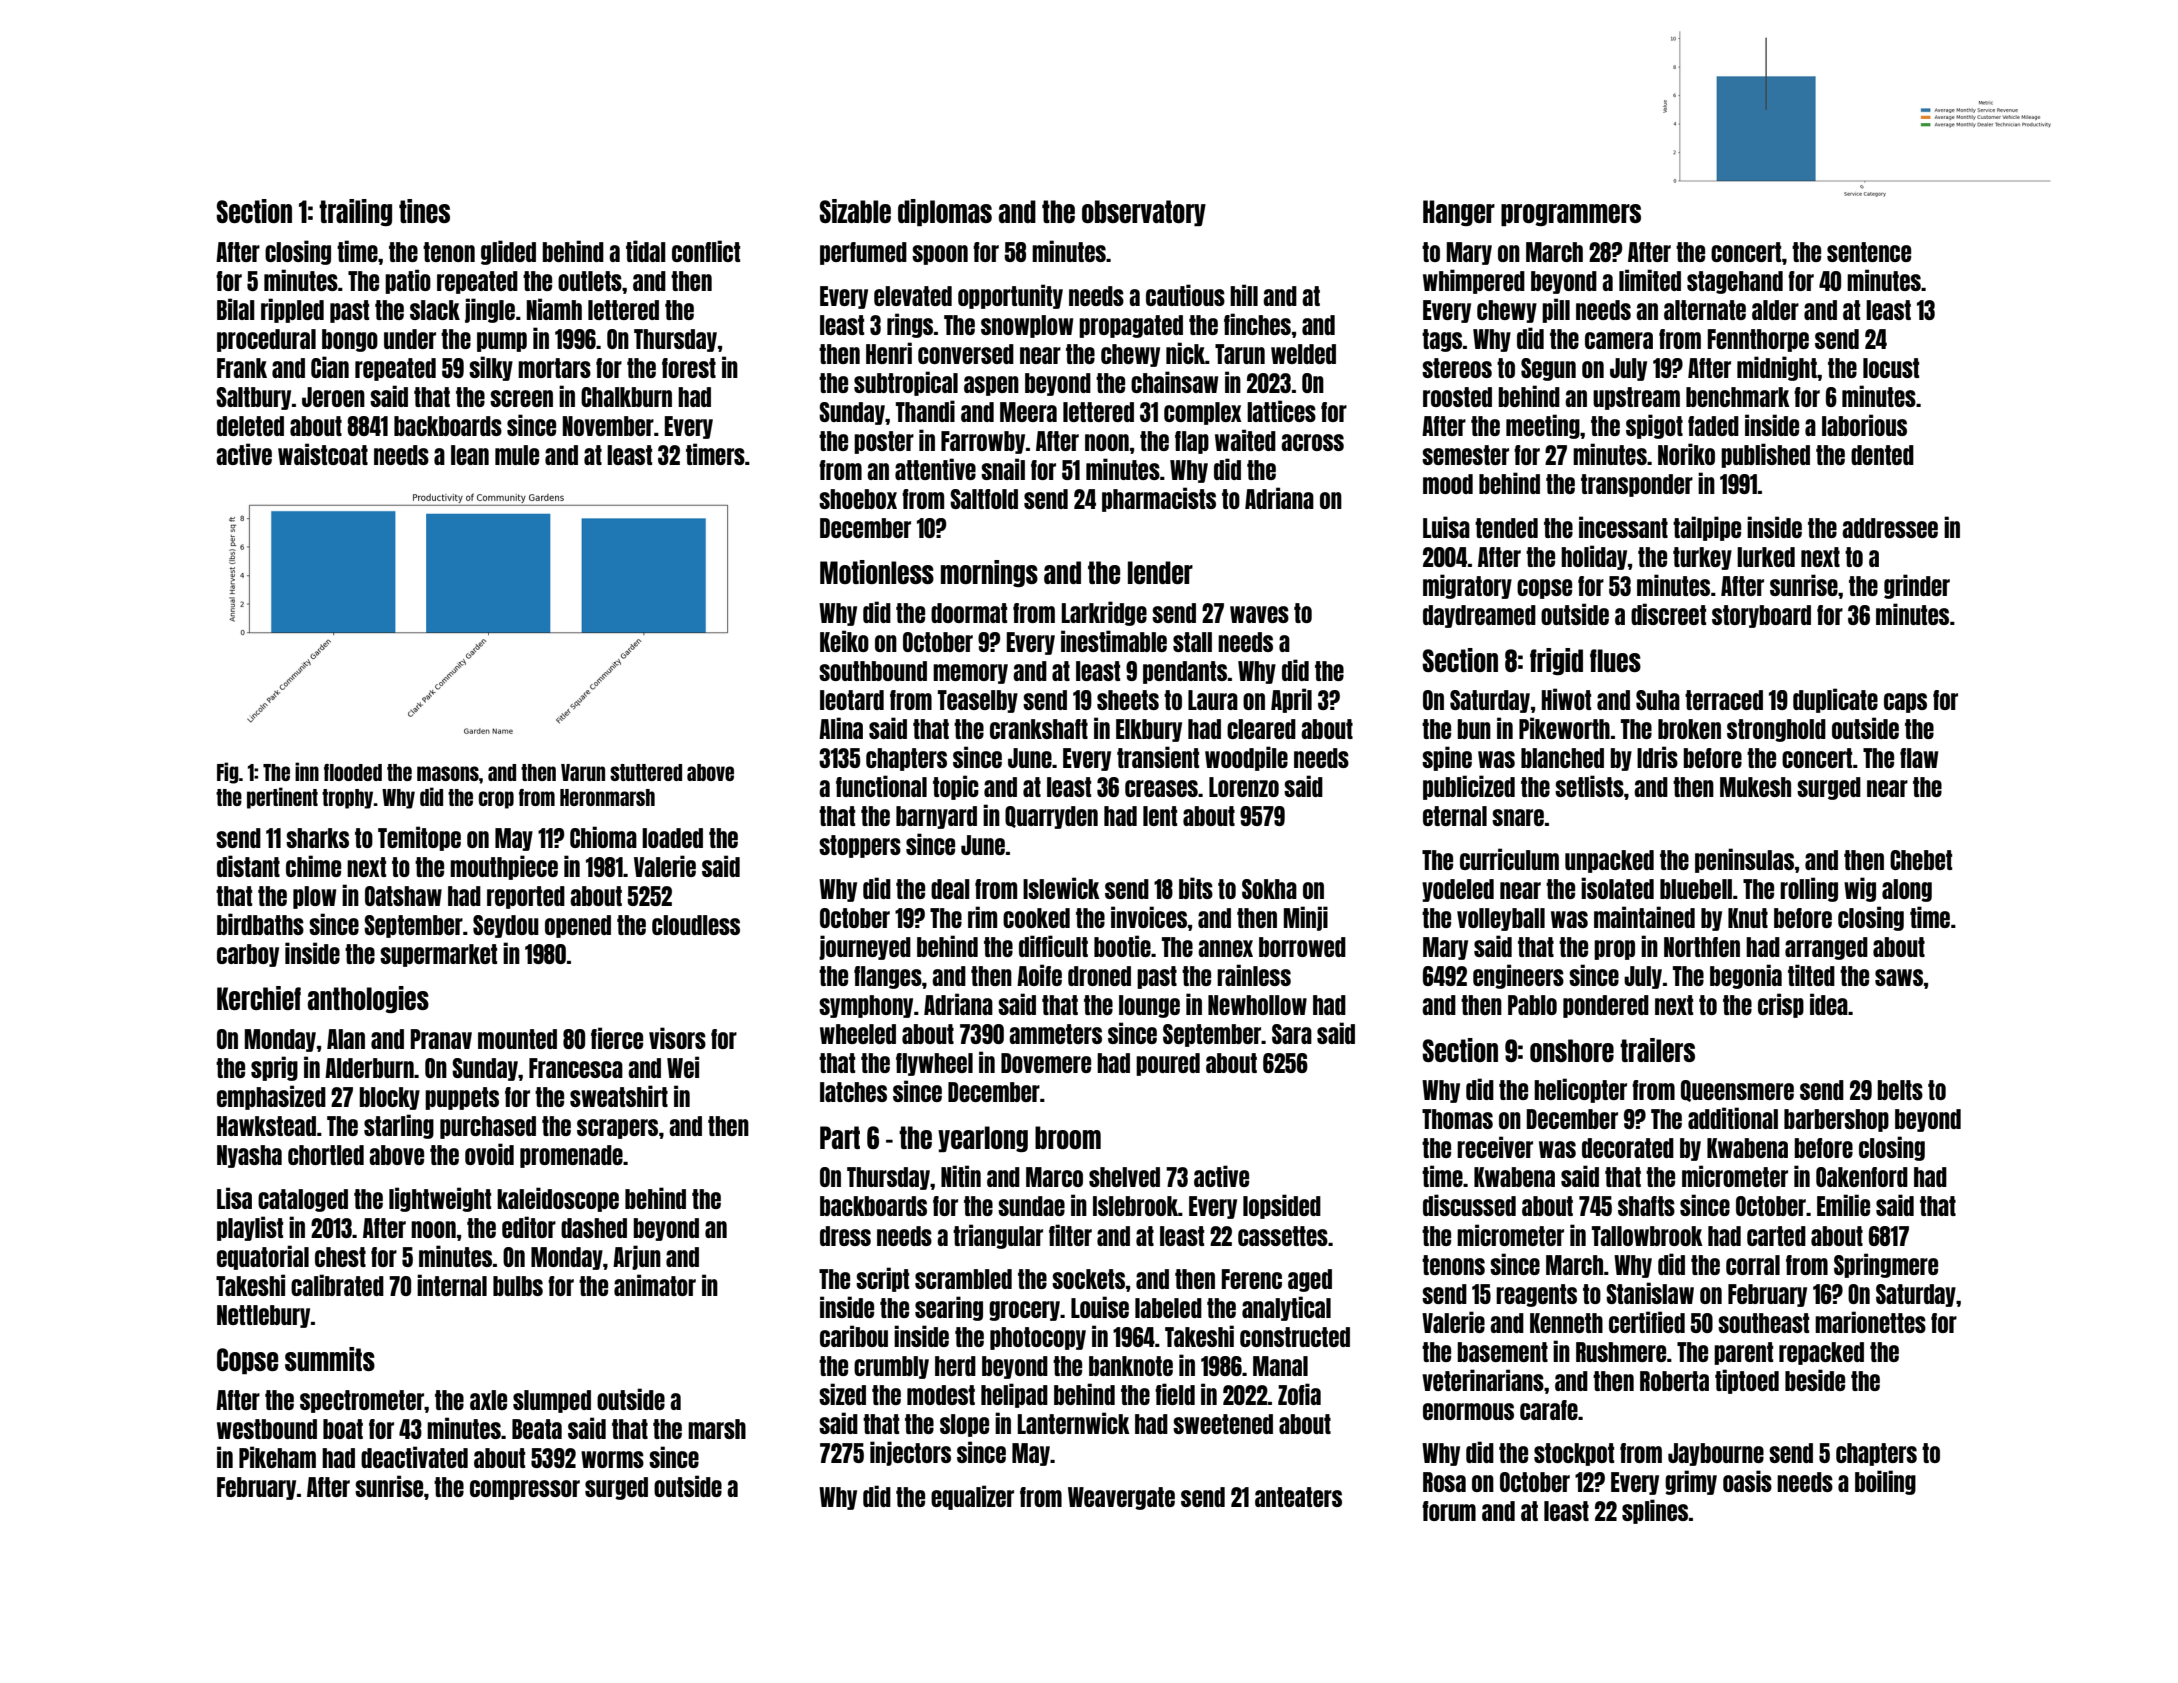  What do you see at coordinates (403, 896) in the image?
I see `Oatshaw` at bounding box center [403, 896].
